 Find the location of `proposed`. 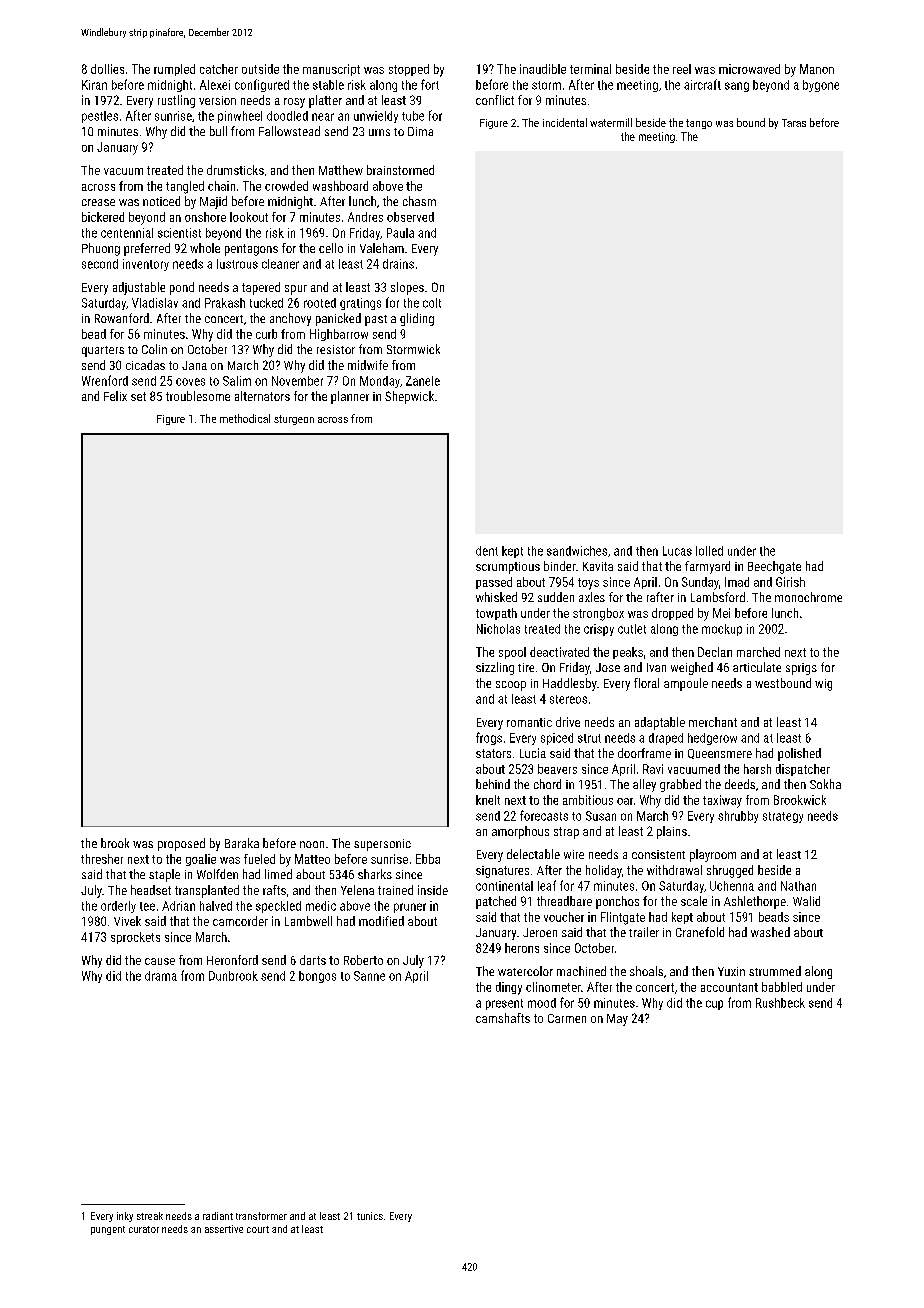

proposed is located at coordinates (181, 844).
